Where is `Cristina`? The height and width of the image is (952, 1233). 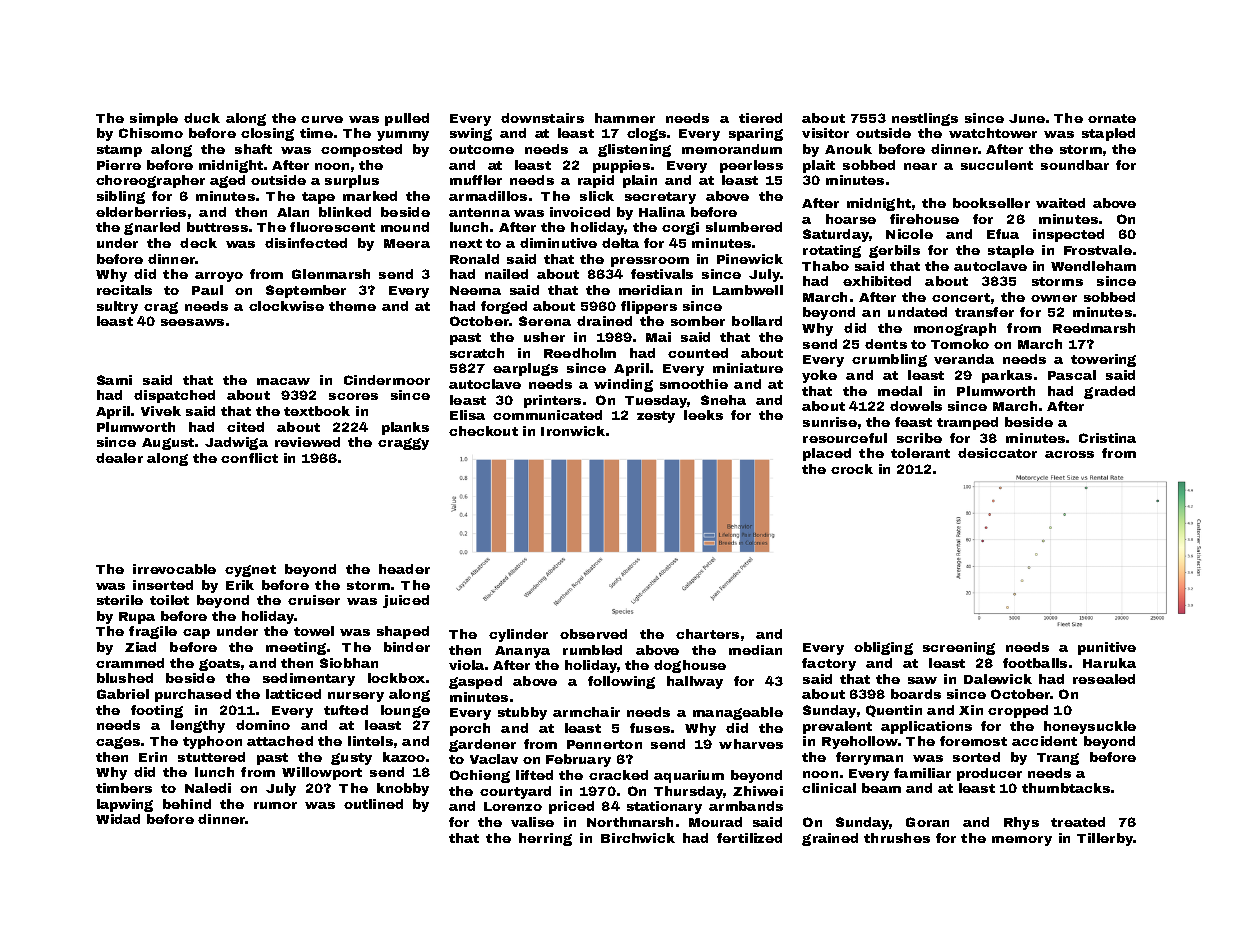 Cristina is located at coordinates (1107, 438).
